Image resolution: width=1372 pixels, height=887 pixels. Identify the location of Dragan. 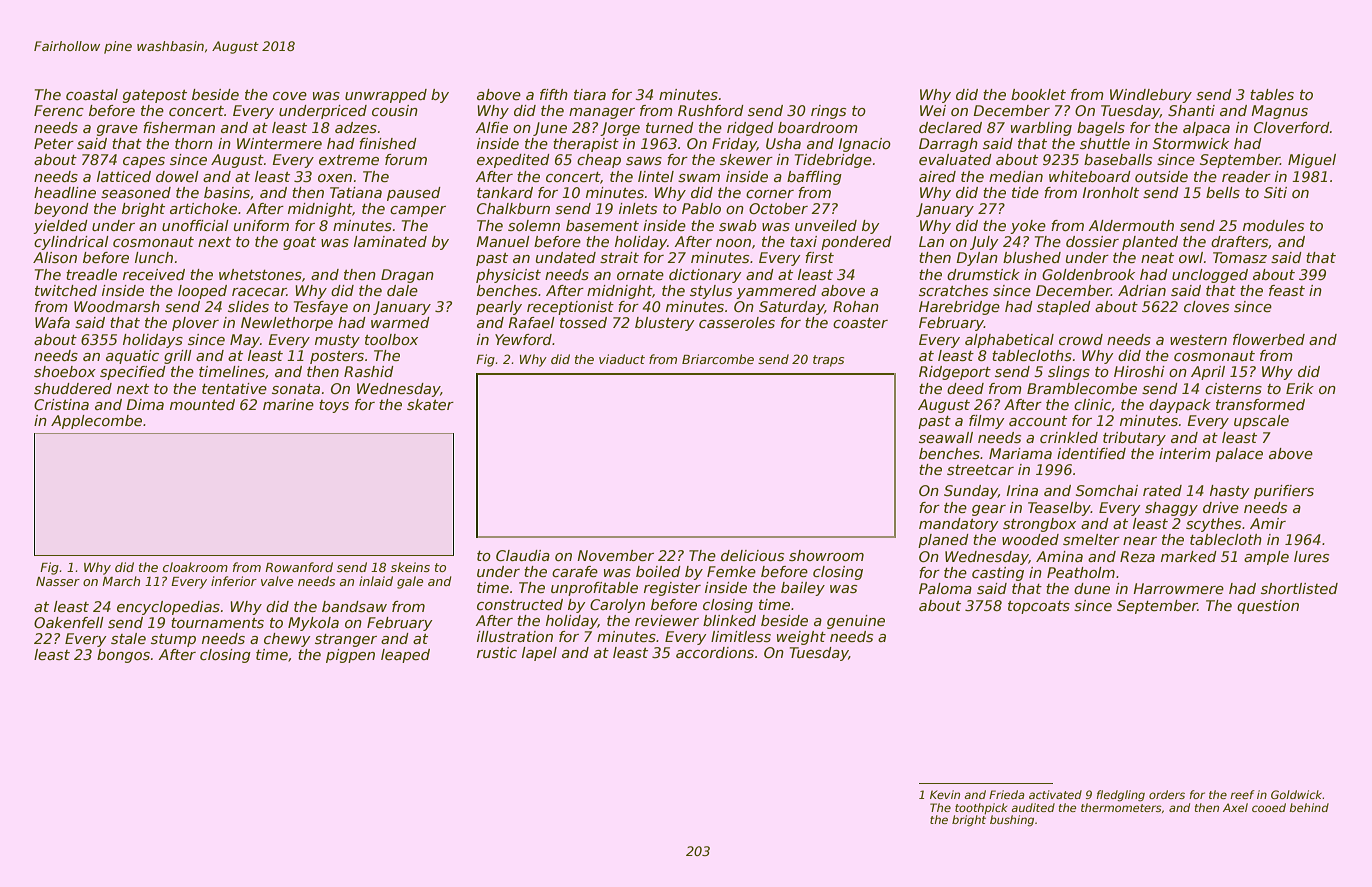
(407, 276).
